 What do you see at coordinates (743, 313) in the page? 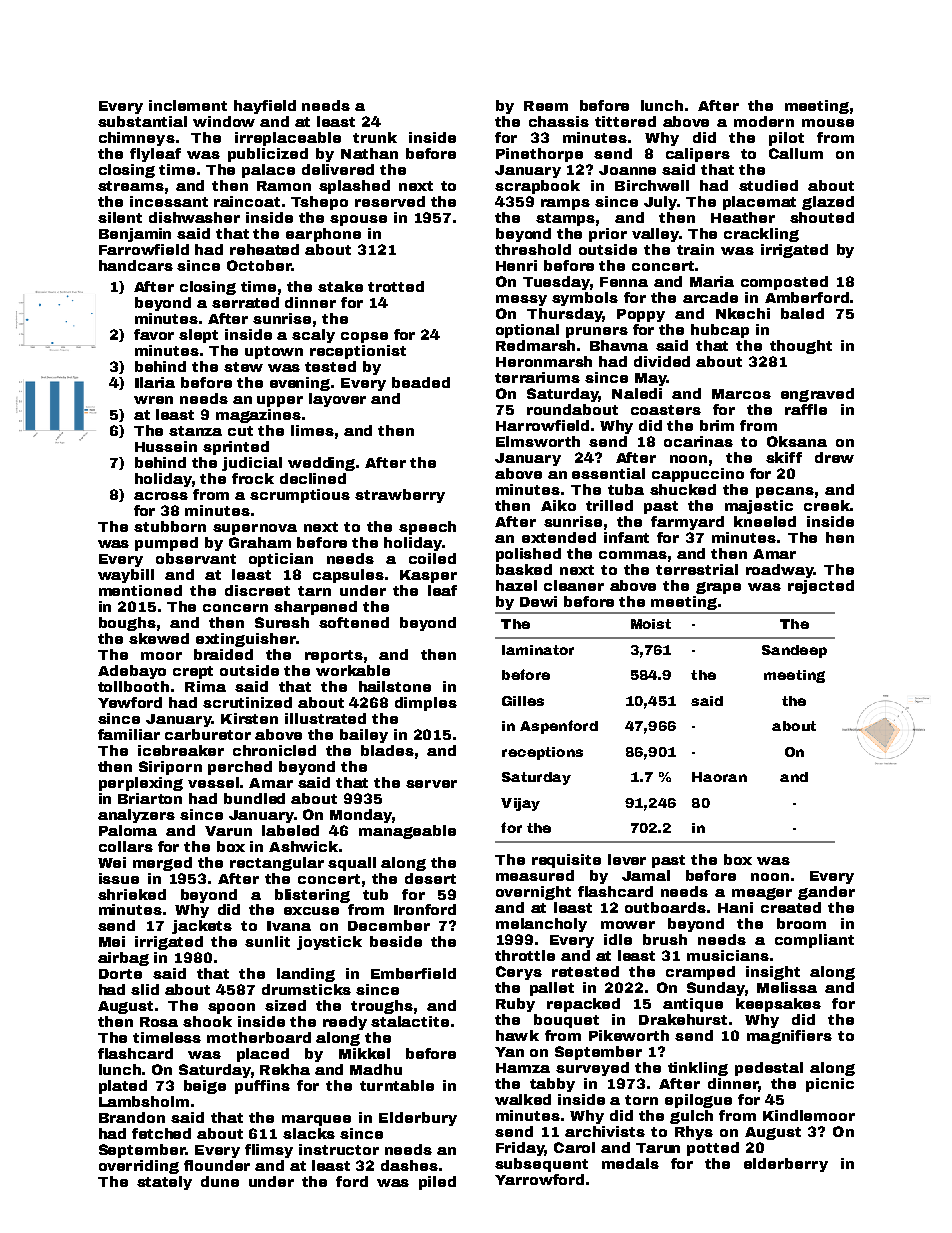
I see `Nkechi` at bounding box center [743, 313].
